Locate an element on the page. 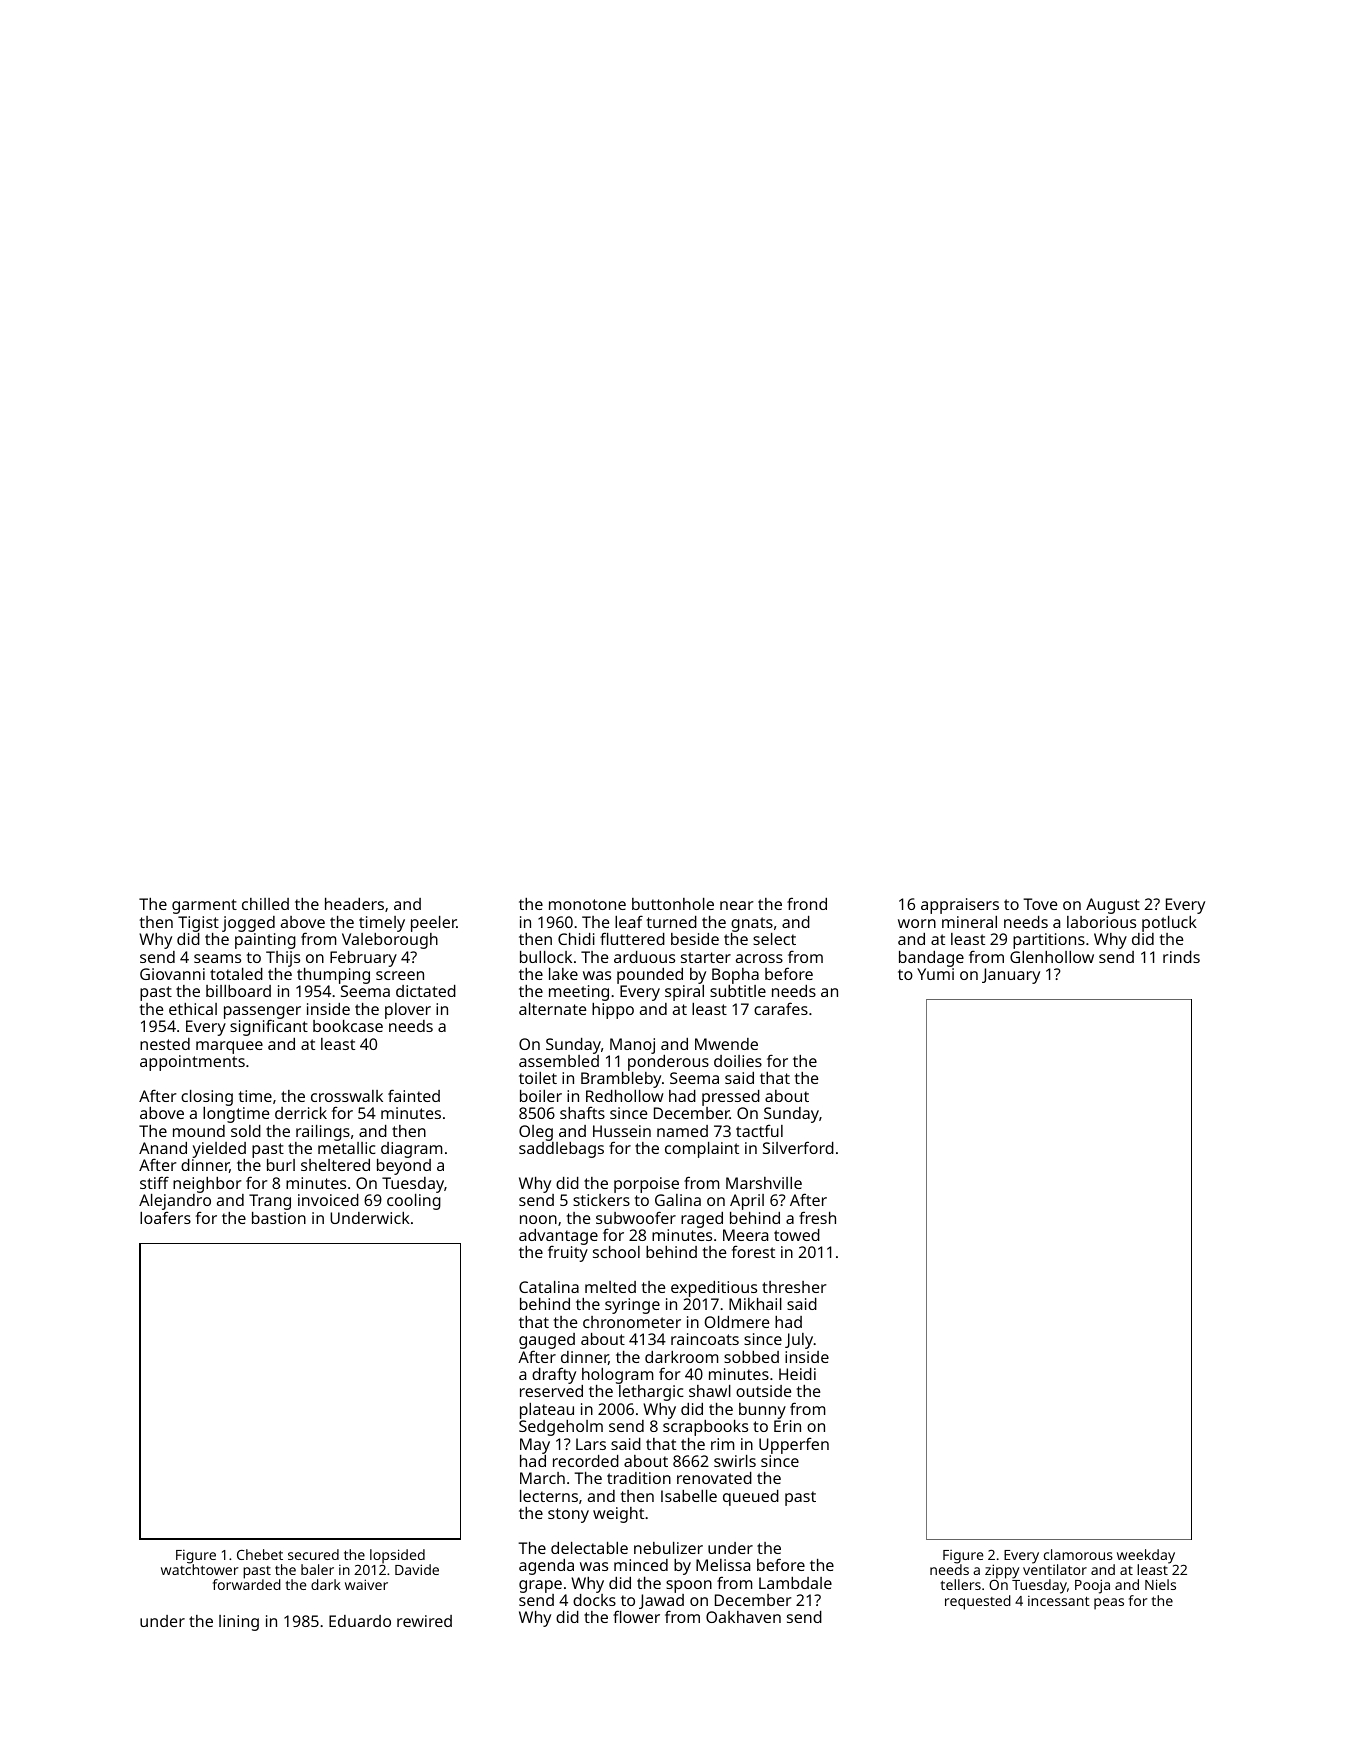  February is located at coordinates (363, 959).
